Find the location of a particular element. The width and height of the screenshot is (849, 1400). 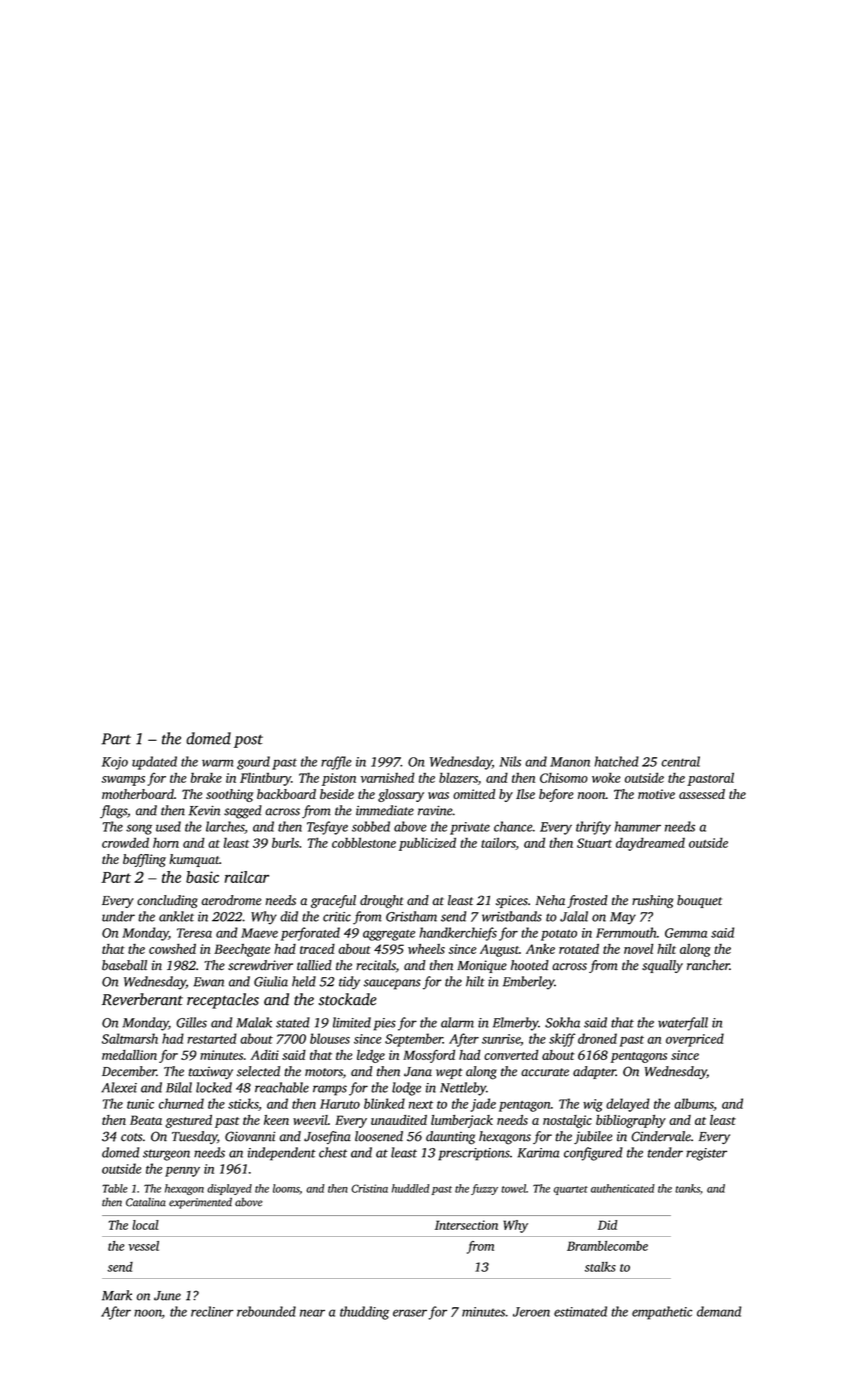

jade is located at coordinates (483, 1105).
